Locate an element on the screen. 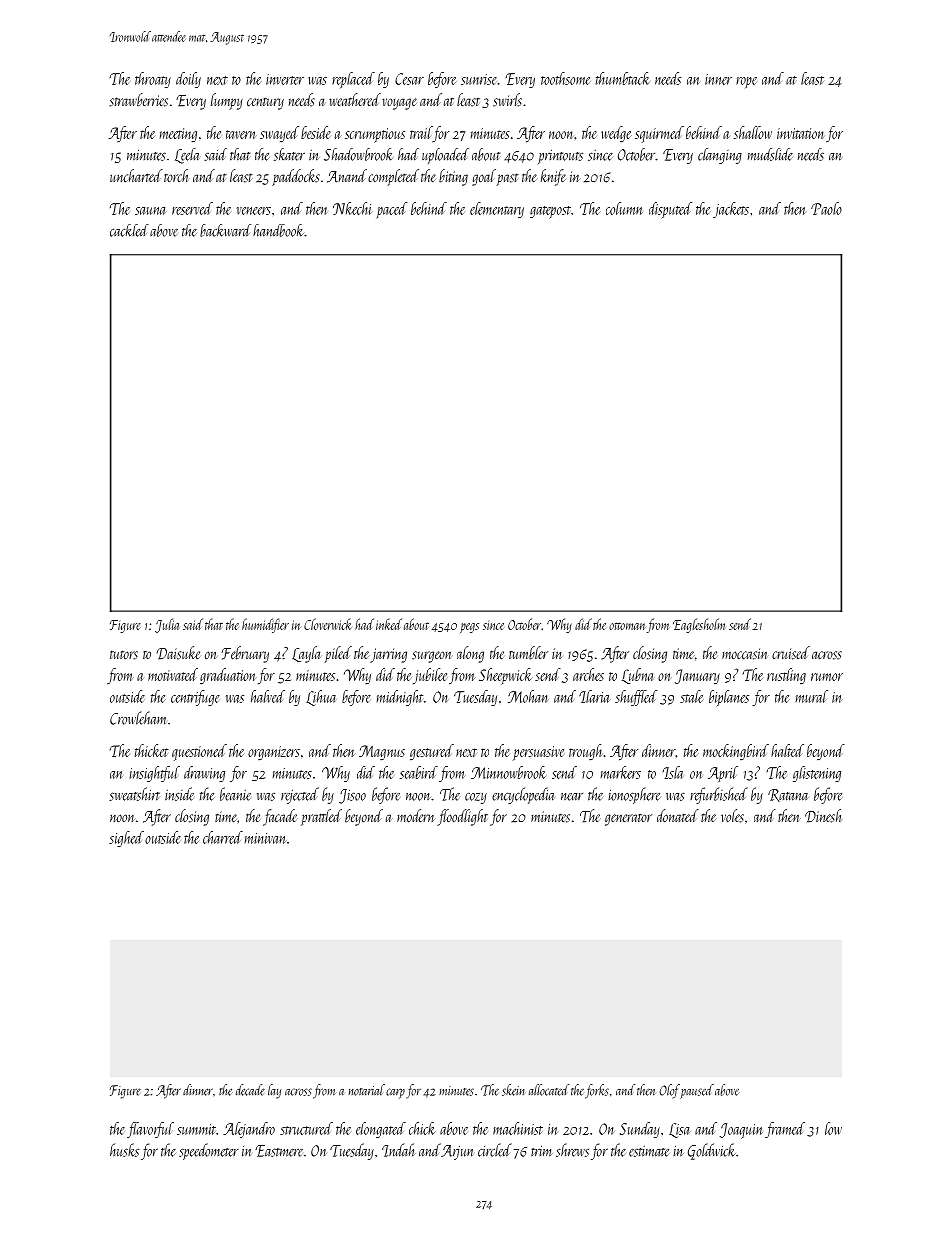 The image size is (952, 1233). thumbtack is located at coordinates (623, 78).
